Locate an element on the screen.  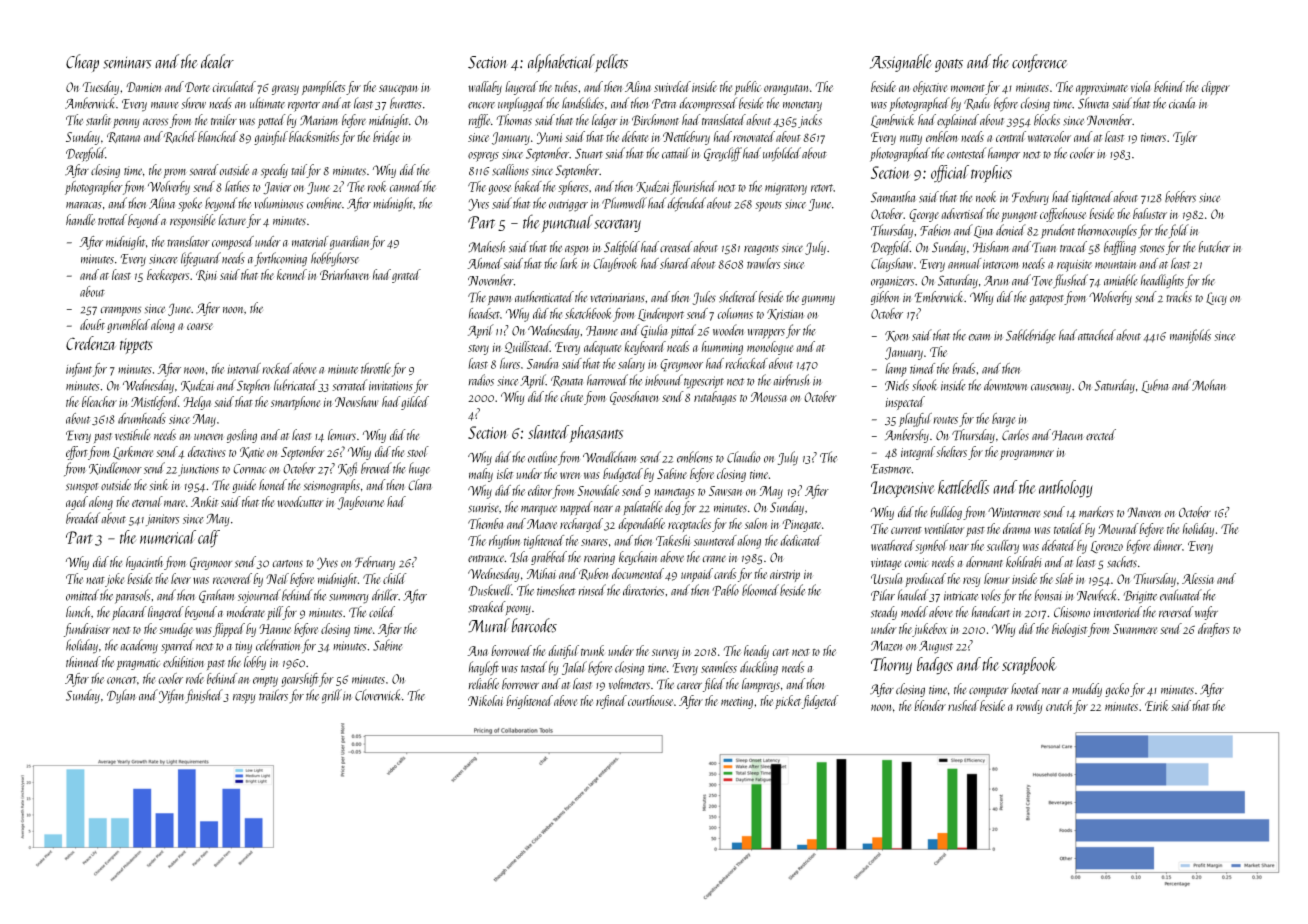
pamphlets is located at coordinates (323, 88).
